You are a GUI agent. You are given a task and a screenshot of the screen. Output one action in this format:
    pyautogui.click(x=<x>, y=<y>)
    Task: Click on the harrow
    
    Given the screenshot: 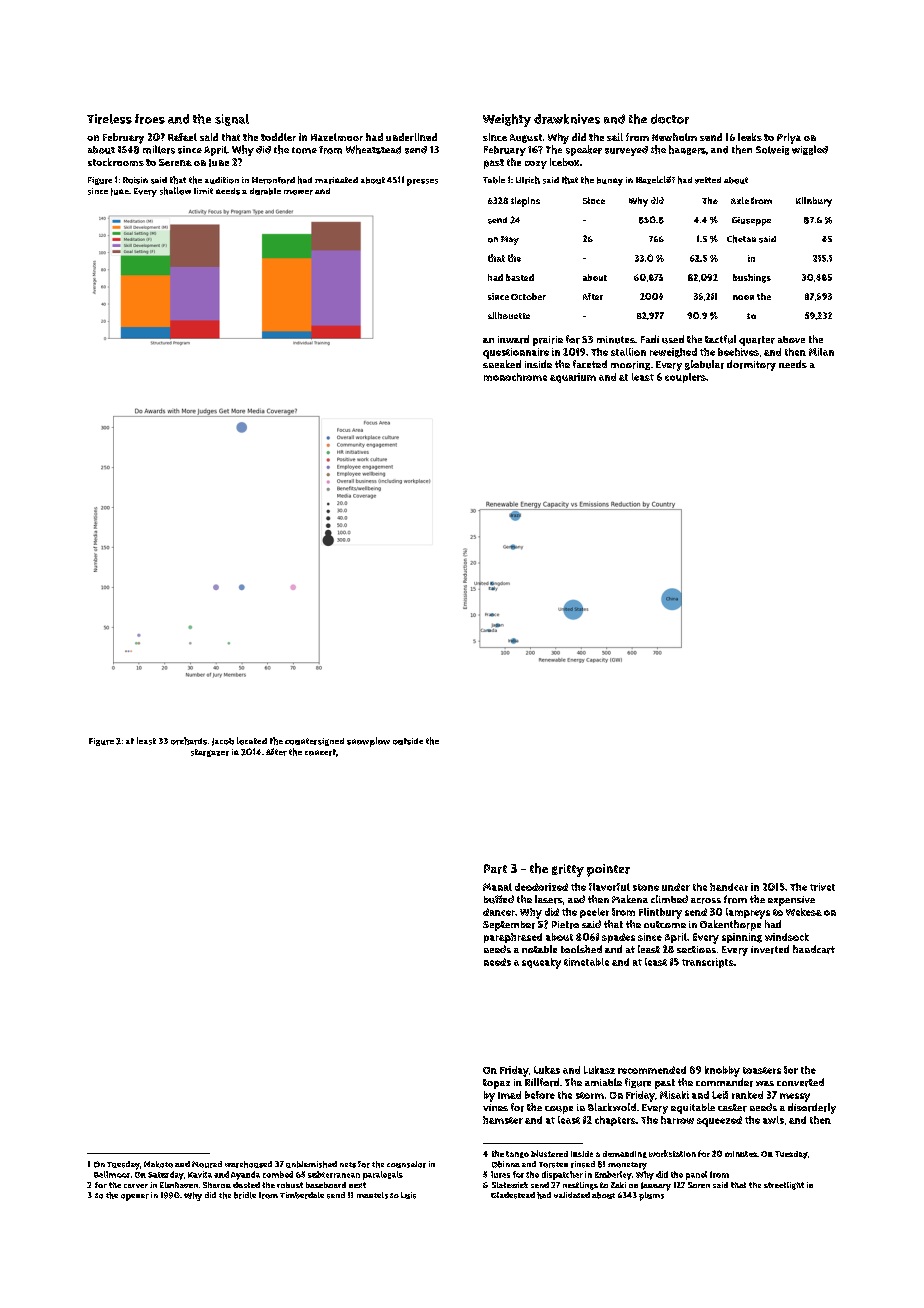 What is the action you would take?
    pyautogui.click(x=677, y=1120)
